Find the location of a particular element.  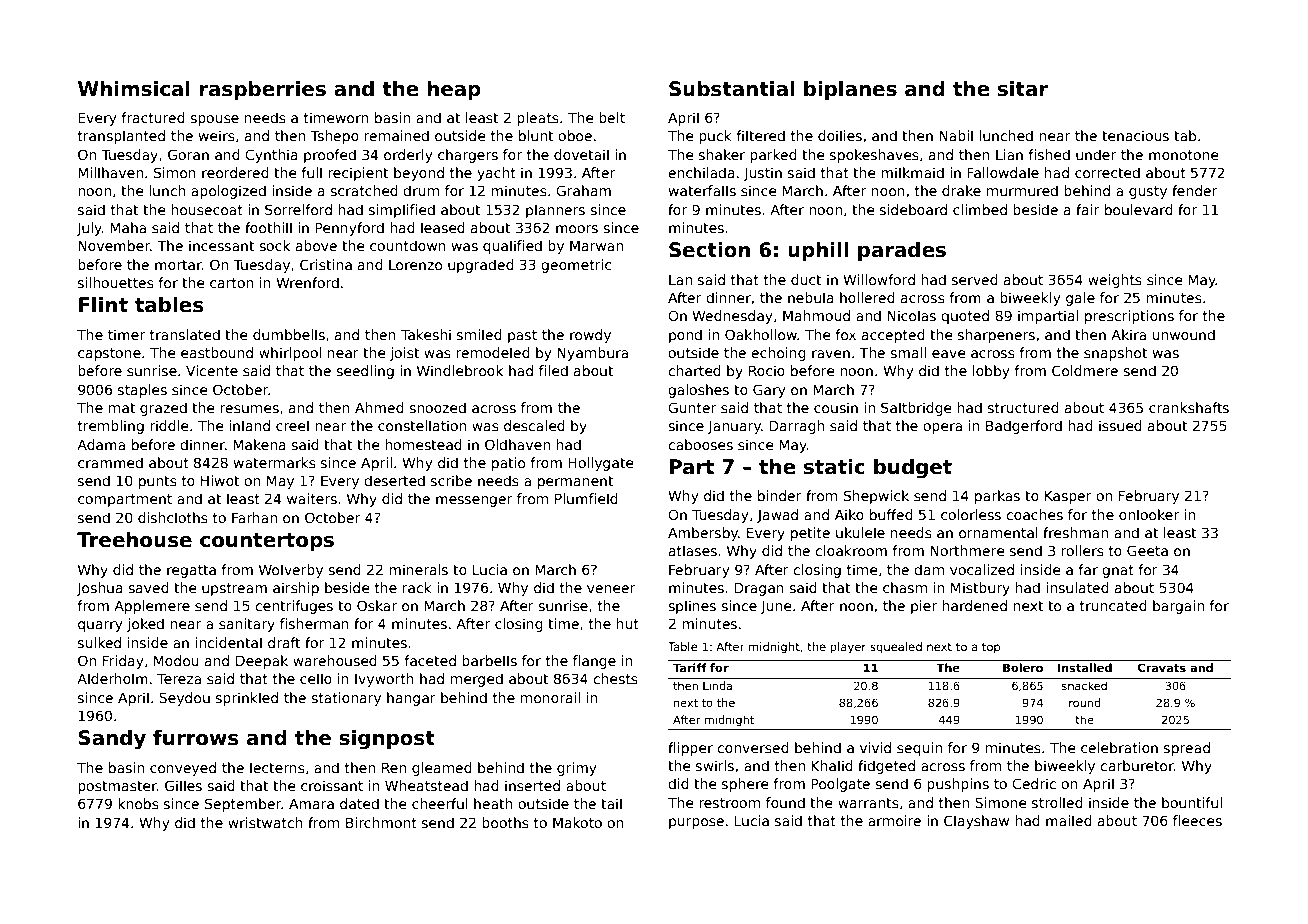

patio is located at coordinates (508, 464).
